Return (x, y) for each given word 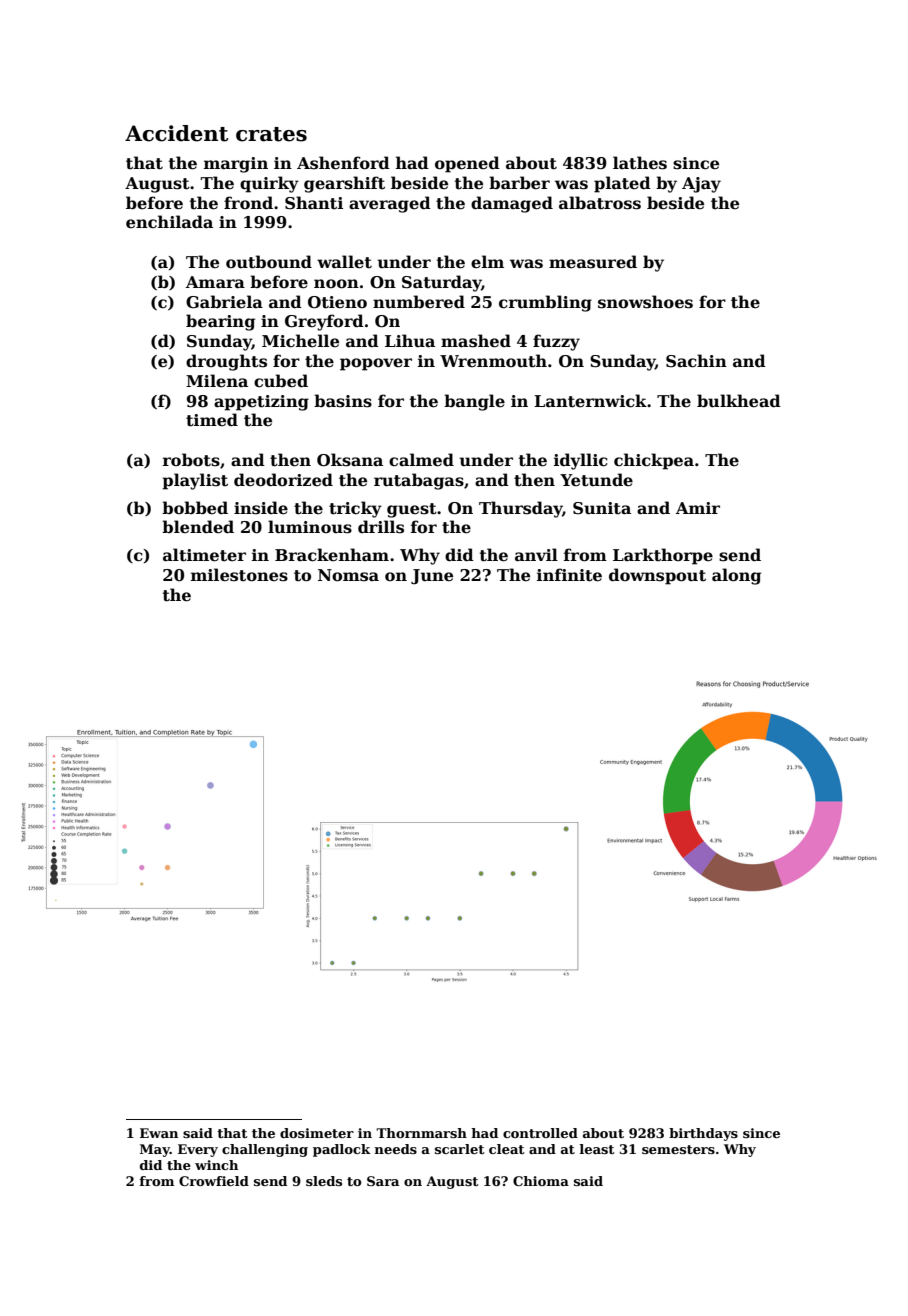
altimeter (204, 555)
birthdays (703, 1134)
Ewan (159, 1133)
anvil (536, 554)
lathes (640, 163)
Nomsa (348, 575)
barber (519, 183)
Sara (383, 1181)
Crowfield (214, 1181)
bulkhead (739, 401)
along (736, 576)
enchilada (169, 222)
